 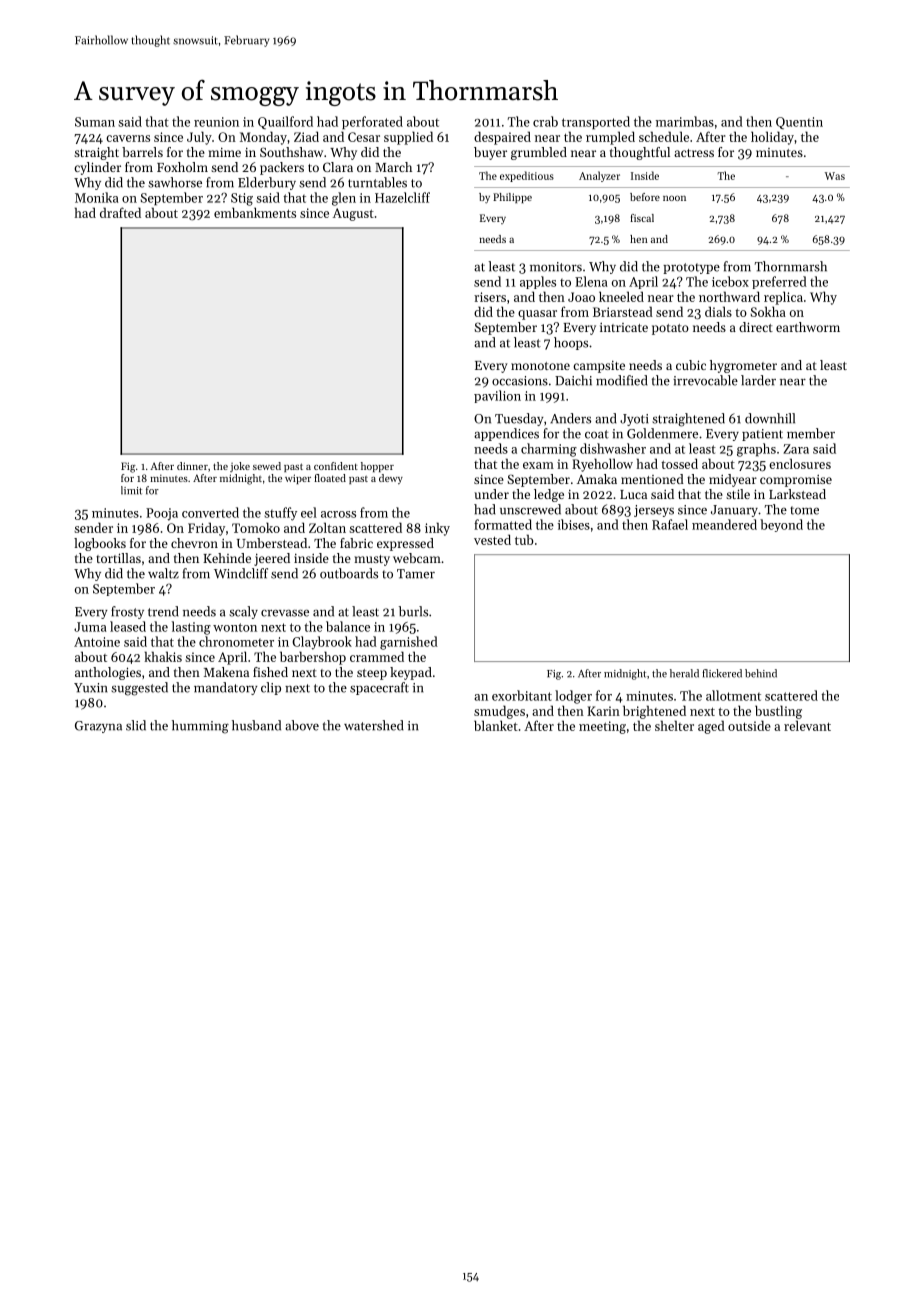 What do you see at coordinates (338, 167) in the screenshot?
I see `Clara` at bounding box center [338, 167].
